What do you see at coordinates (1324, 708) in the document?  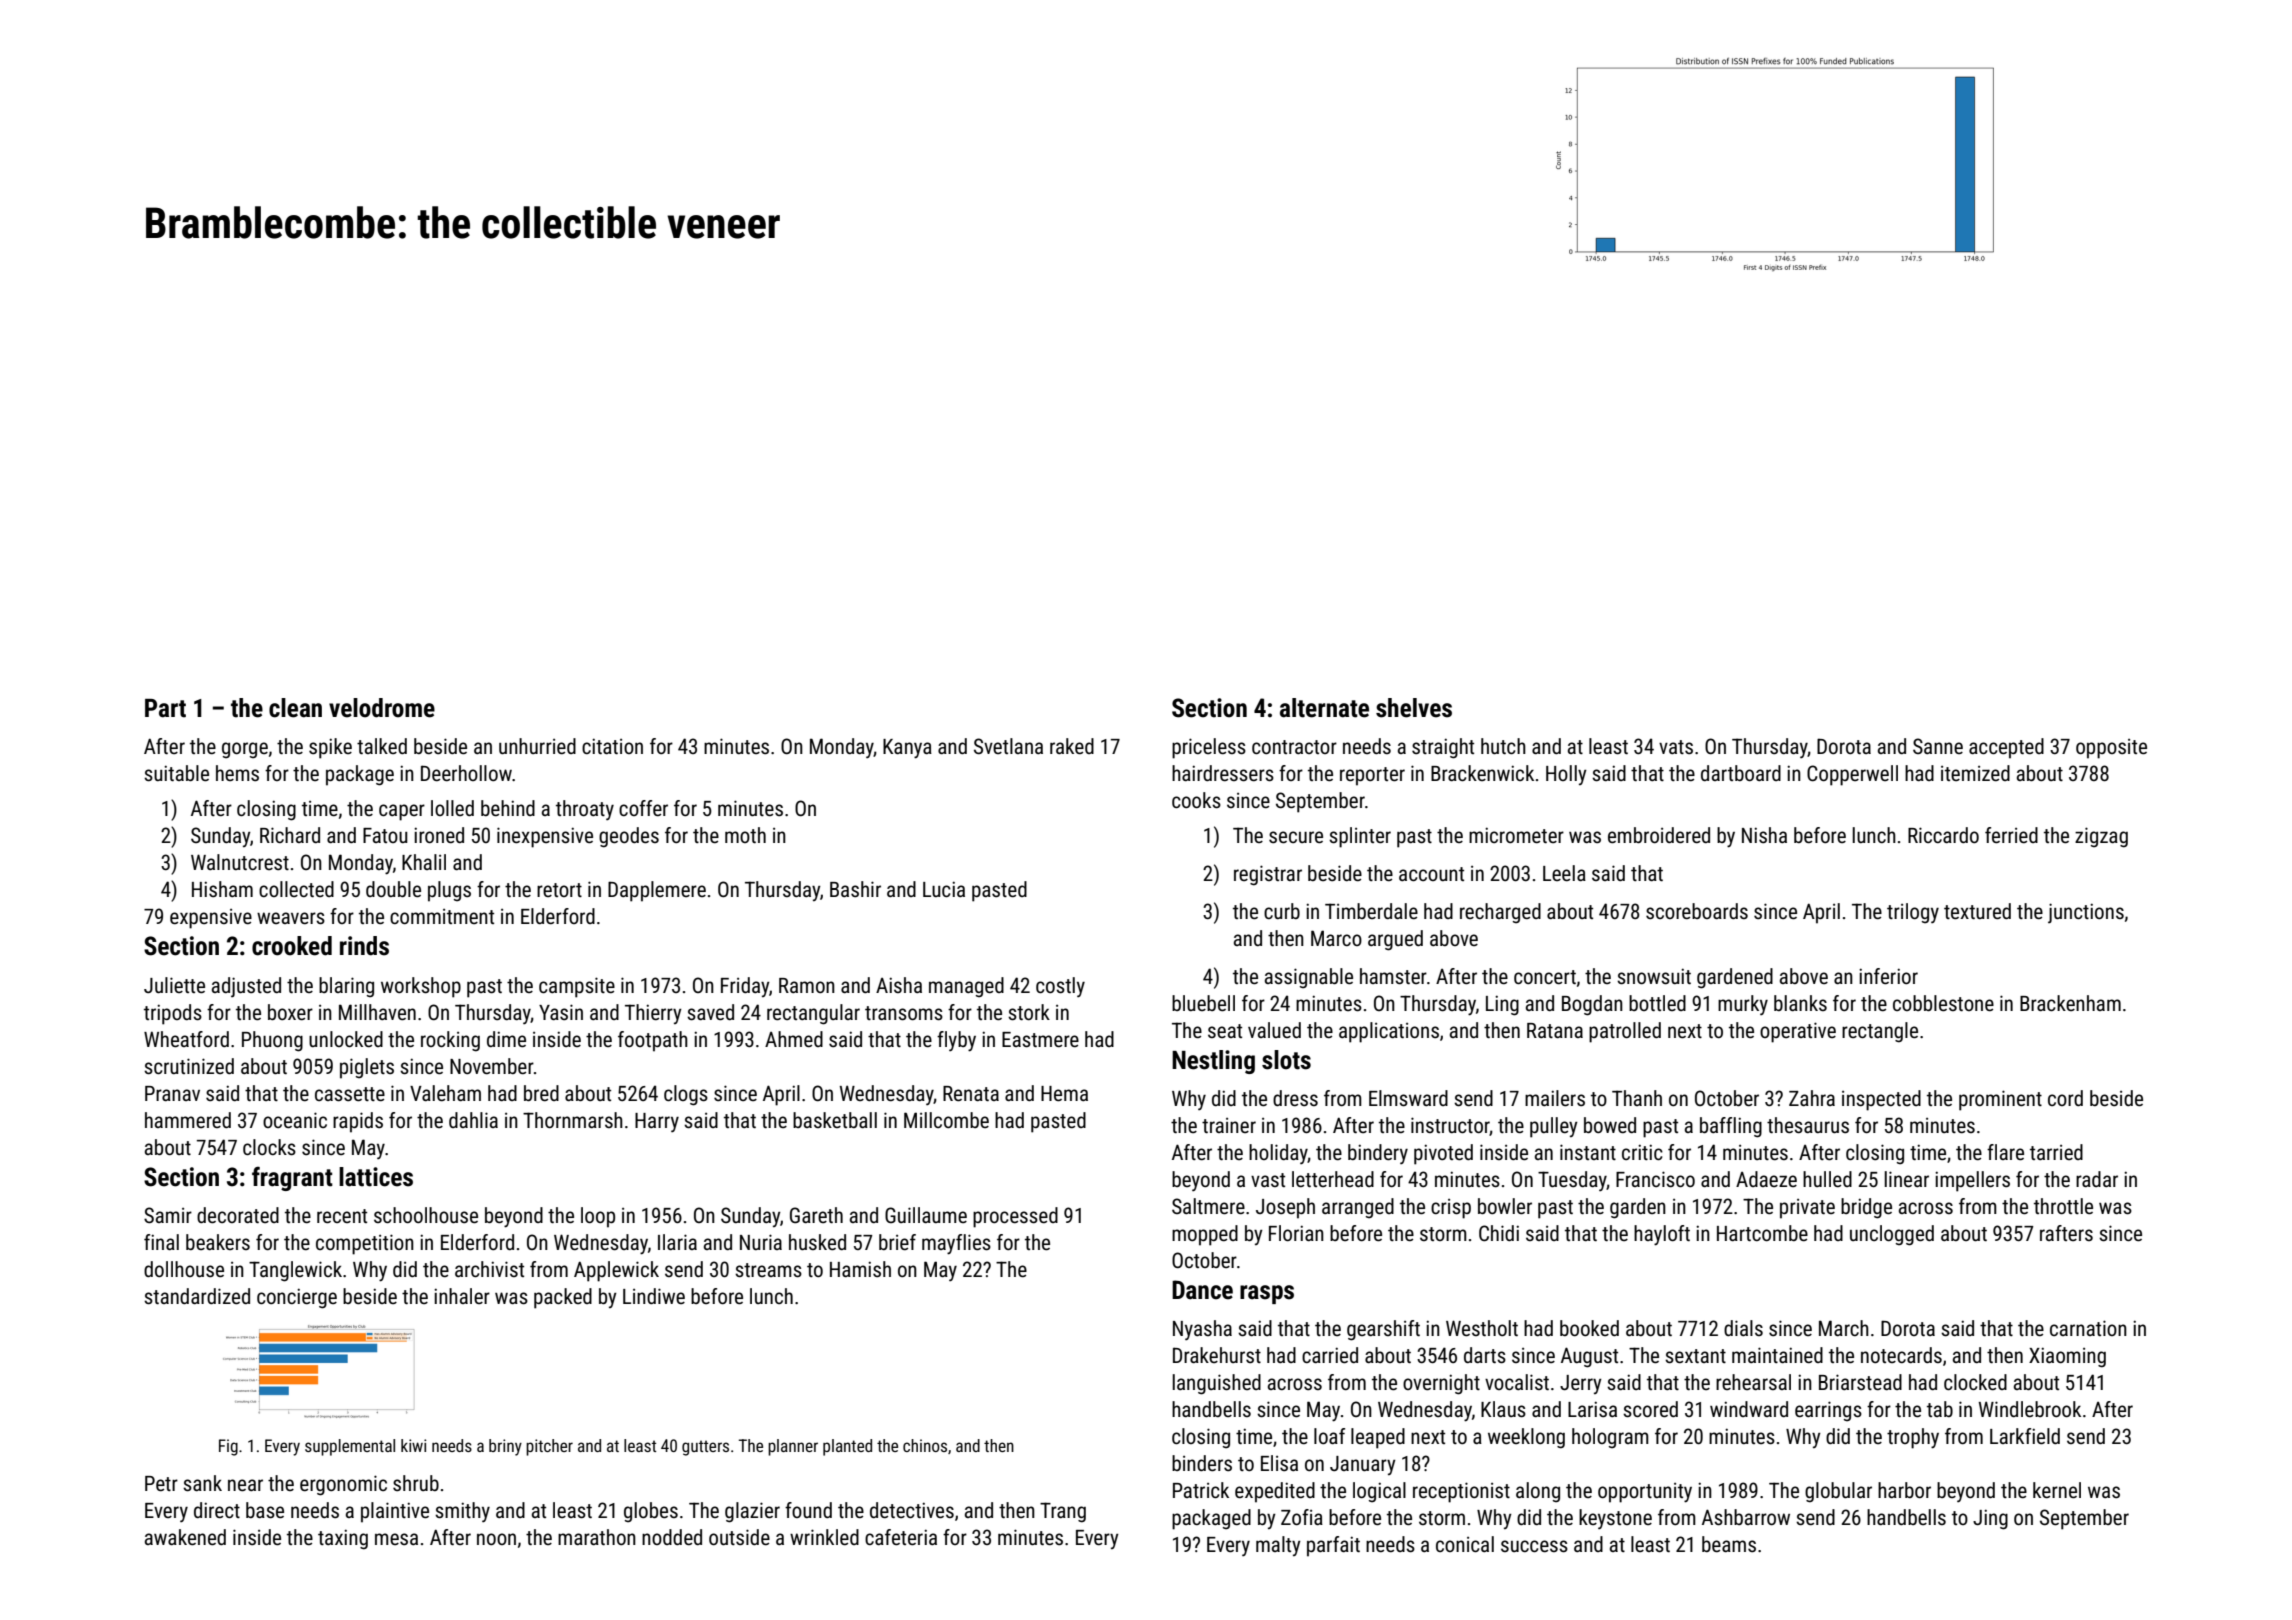 I see `alternate` at bounding box center [1324, 708].
